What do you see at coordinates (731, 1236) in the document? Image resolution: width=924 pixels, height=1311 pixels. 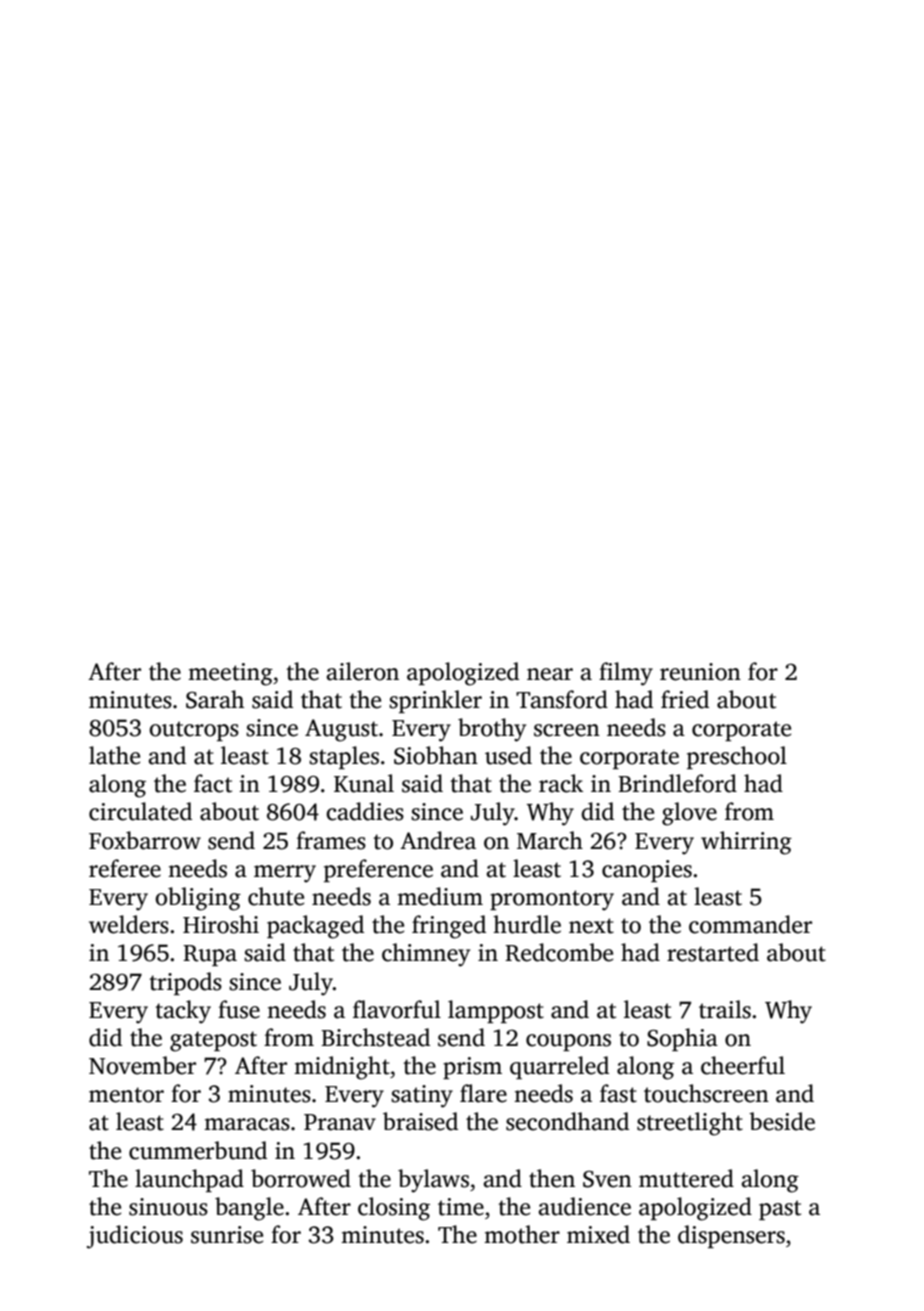 I see `dispensers` at bounding box center [731, 1236].
